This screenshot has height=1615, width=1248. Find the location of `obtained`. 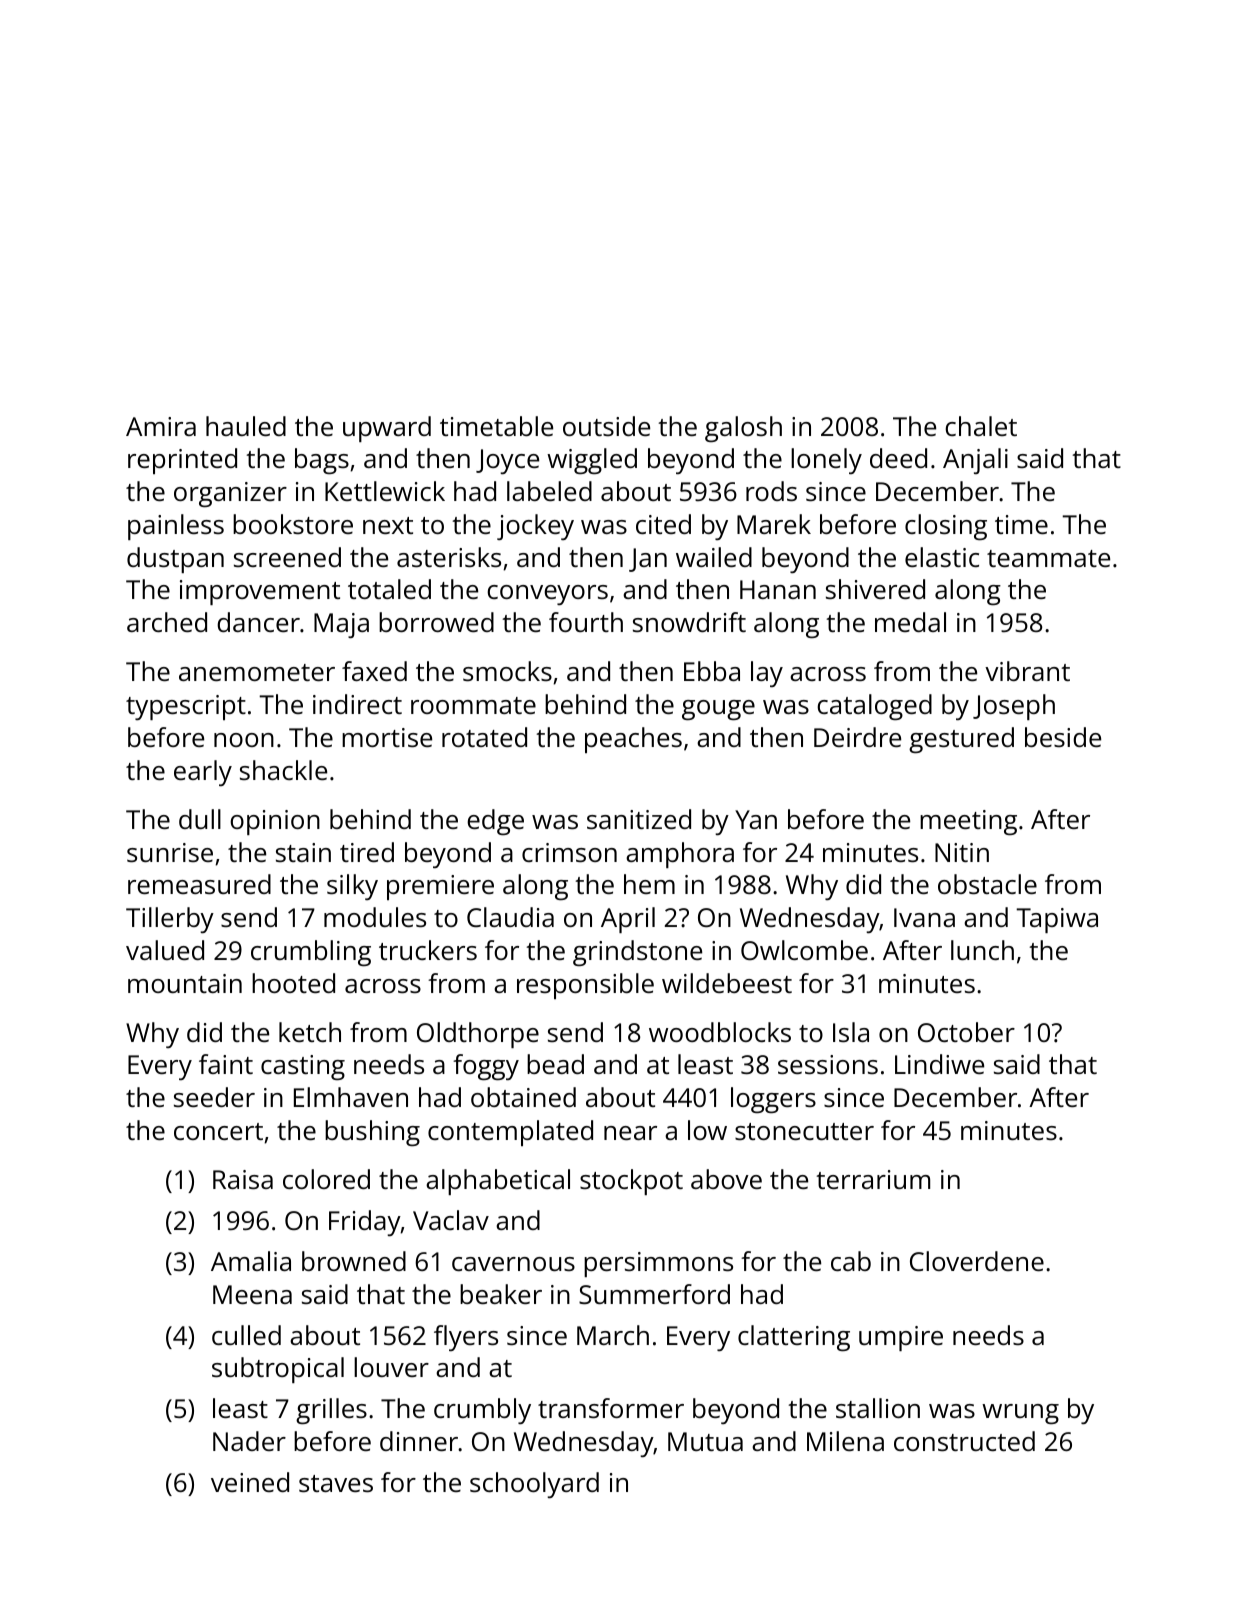

obtained is located at coordinates (523, 1097).
